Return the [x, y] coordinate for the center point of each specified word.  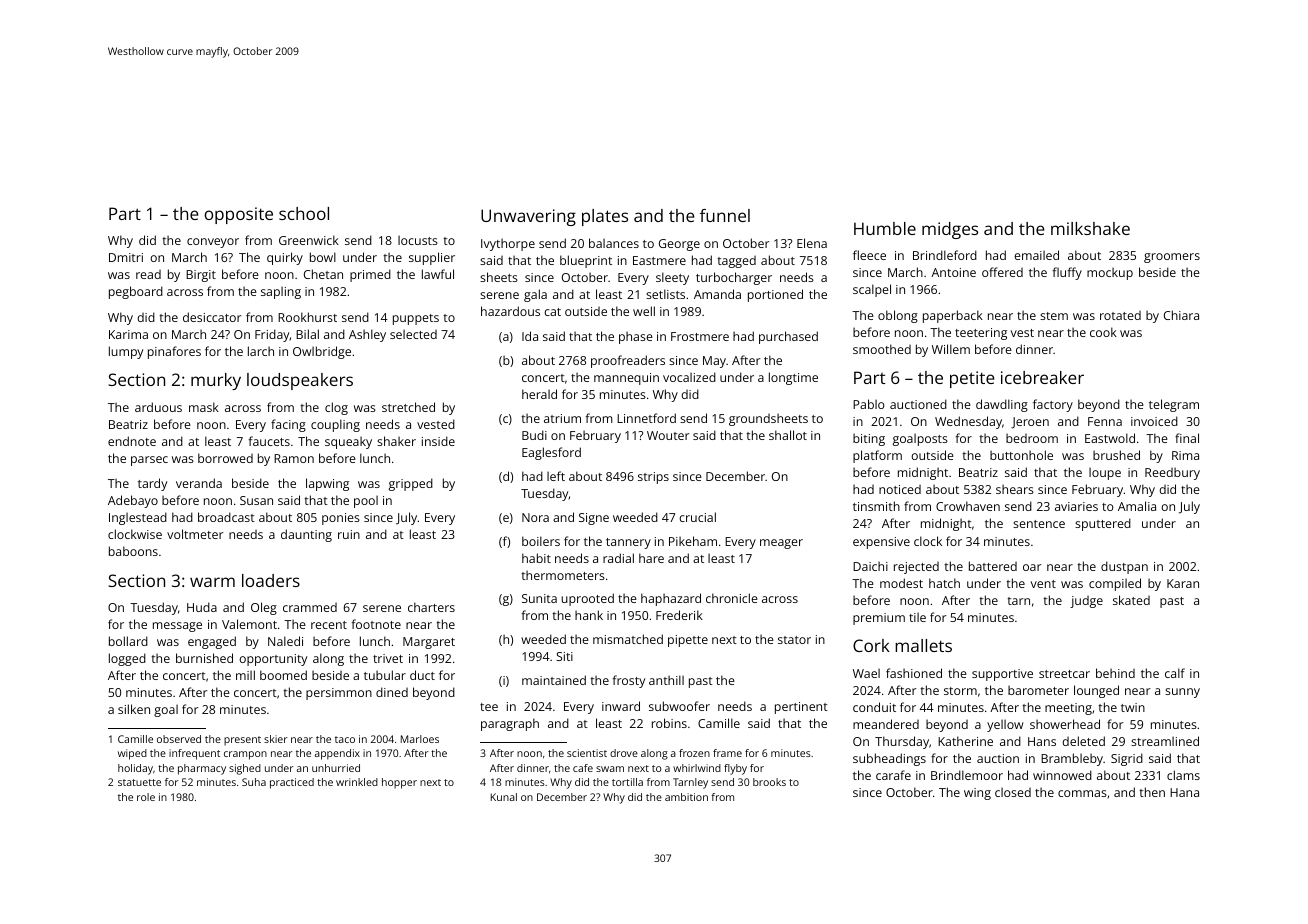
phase [636, 337]
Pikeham [693, 541]
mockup [1110, 273]
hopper [399, 783]
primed [370, 275]
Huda [202, 607]
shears [1015, 489]
